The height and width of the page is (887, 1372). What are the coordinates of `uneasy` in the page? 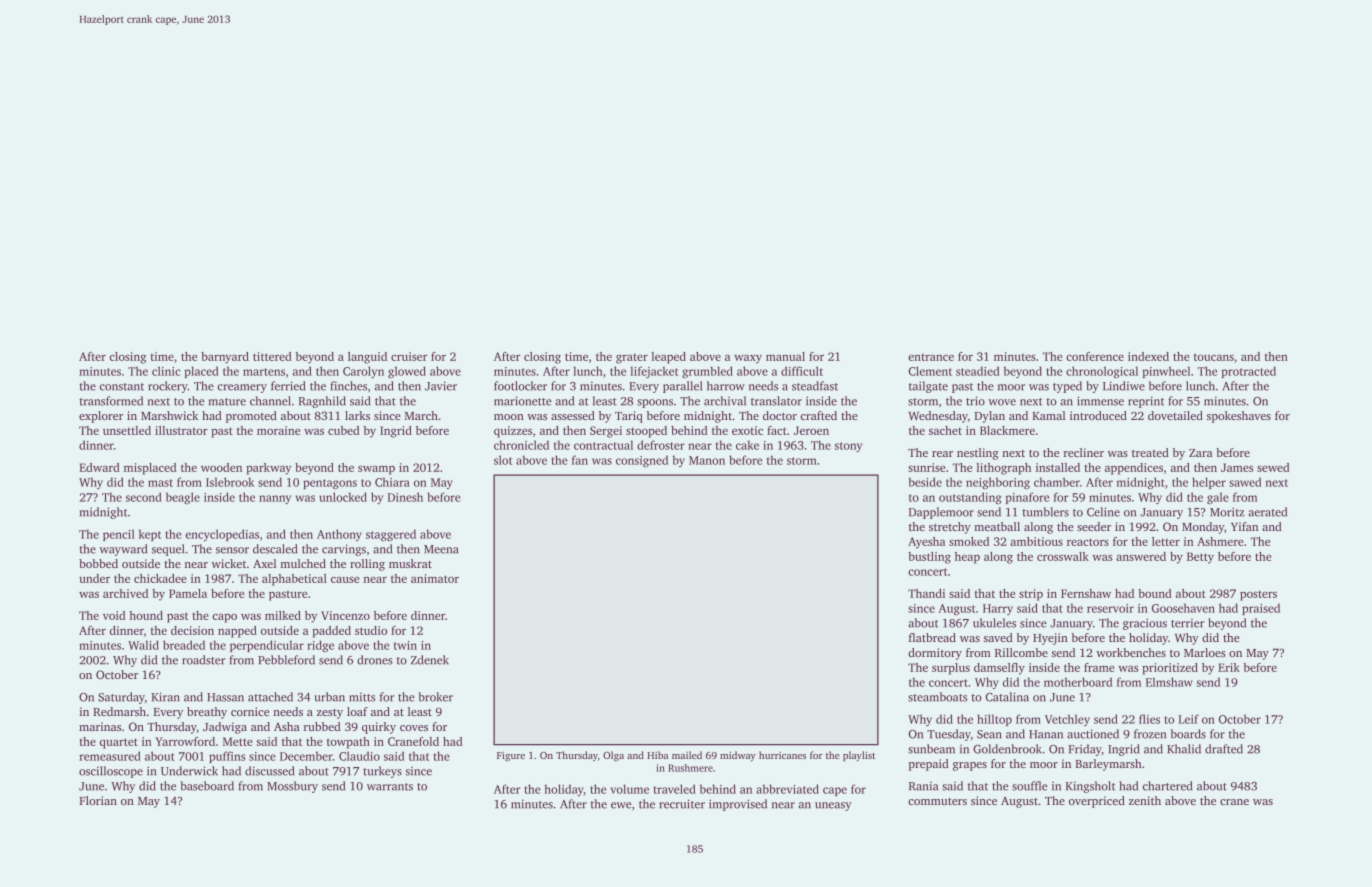 It's located at (833, 806).
